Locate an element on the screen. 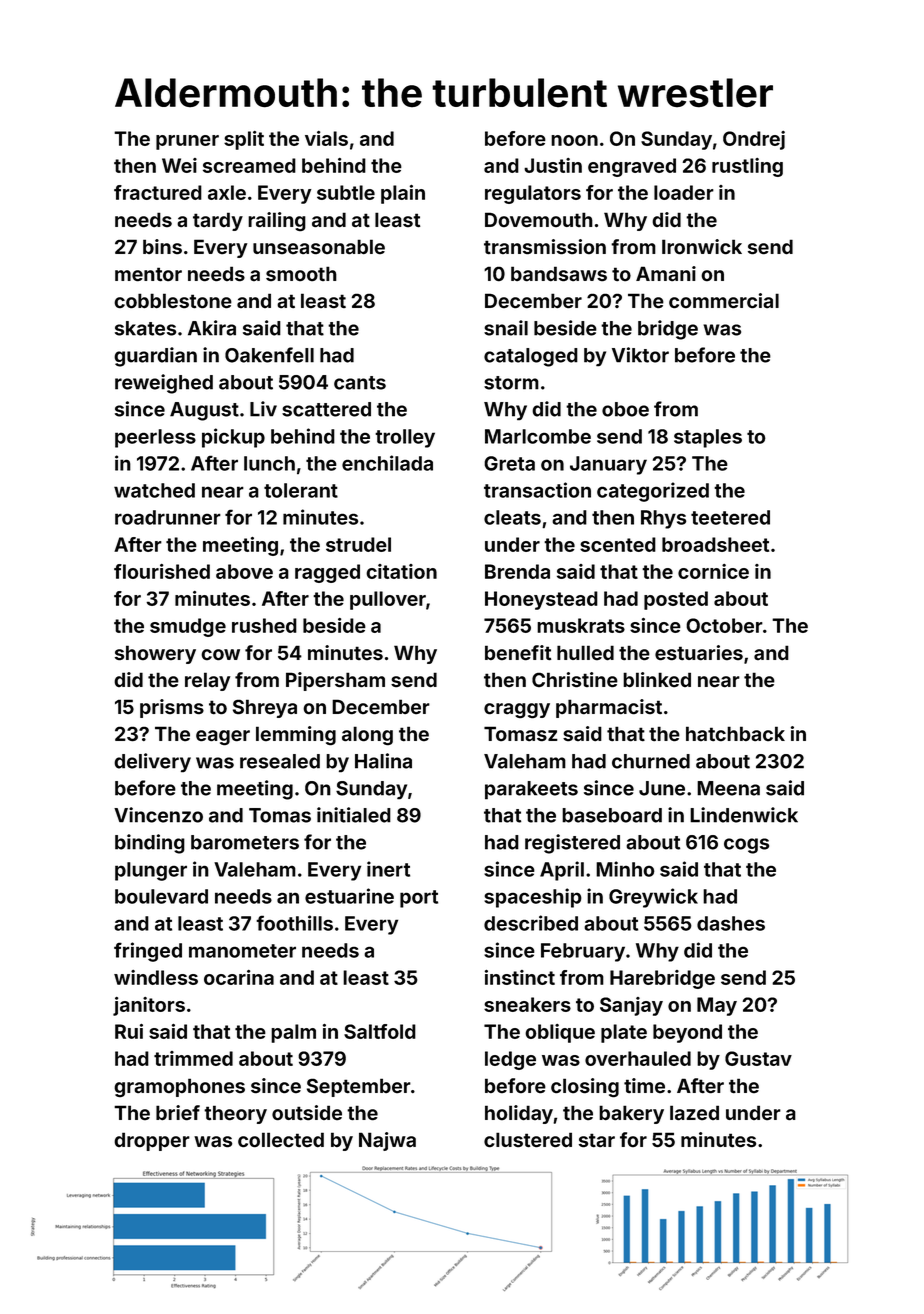 This screenshot has height=1314, width=924. dropper is located at coordinates (152, 1141).
